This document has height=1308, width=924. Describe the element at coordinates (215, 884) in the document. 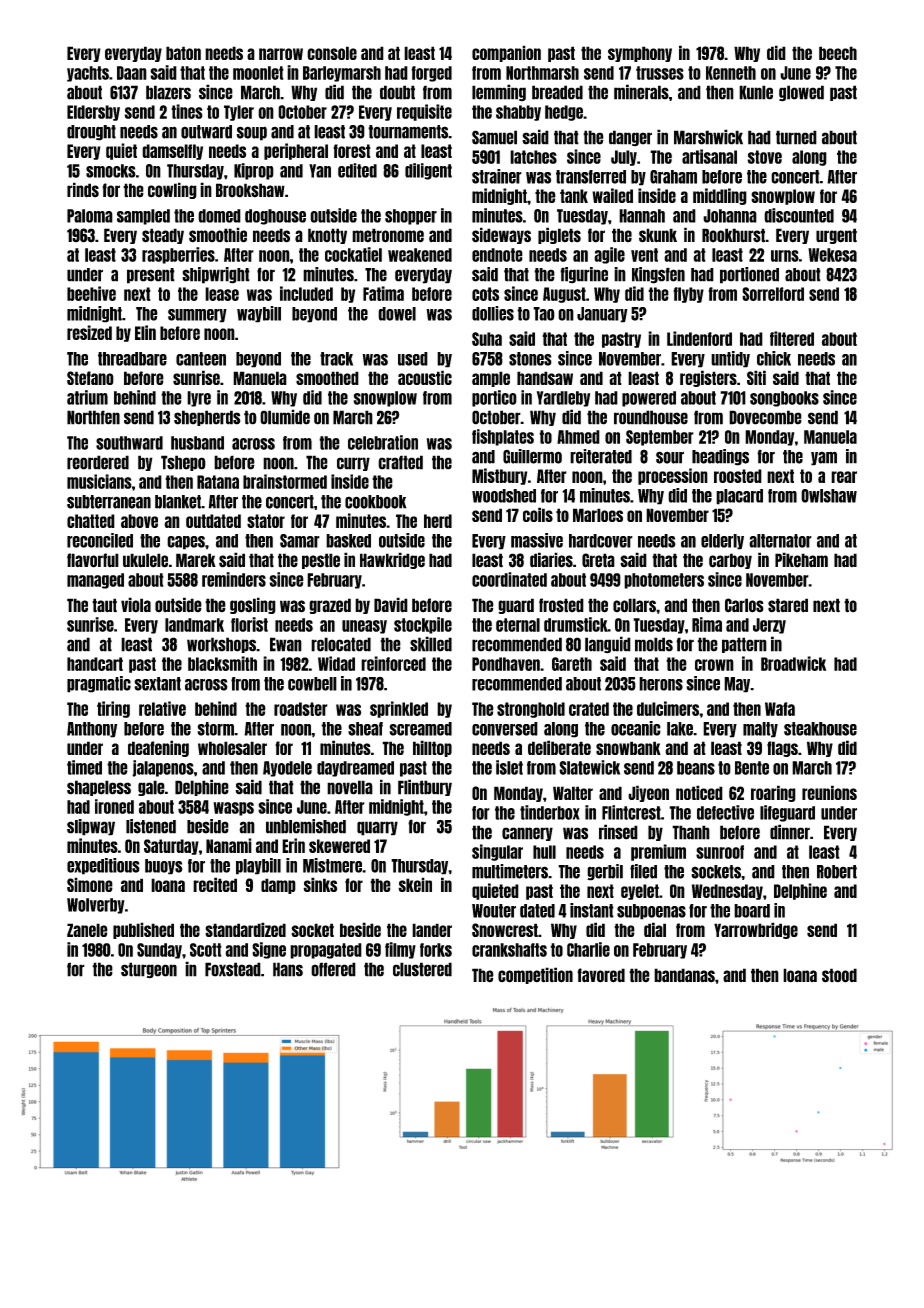

I see `recited` at that location.
